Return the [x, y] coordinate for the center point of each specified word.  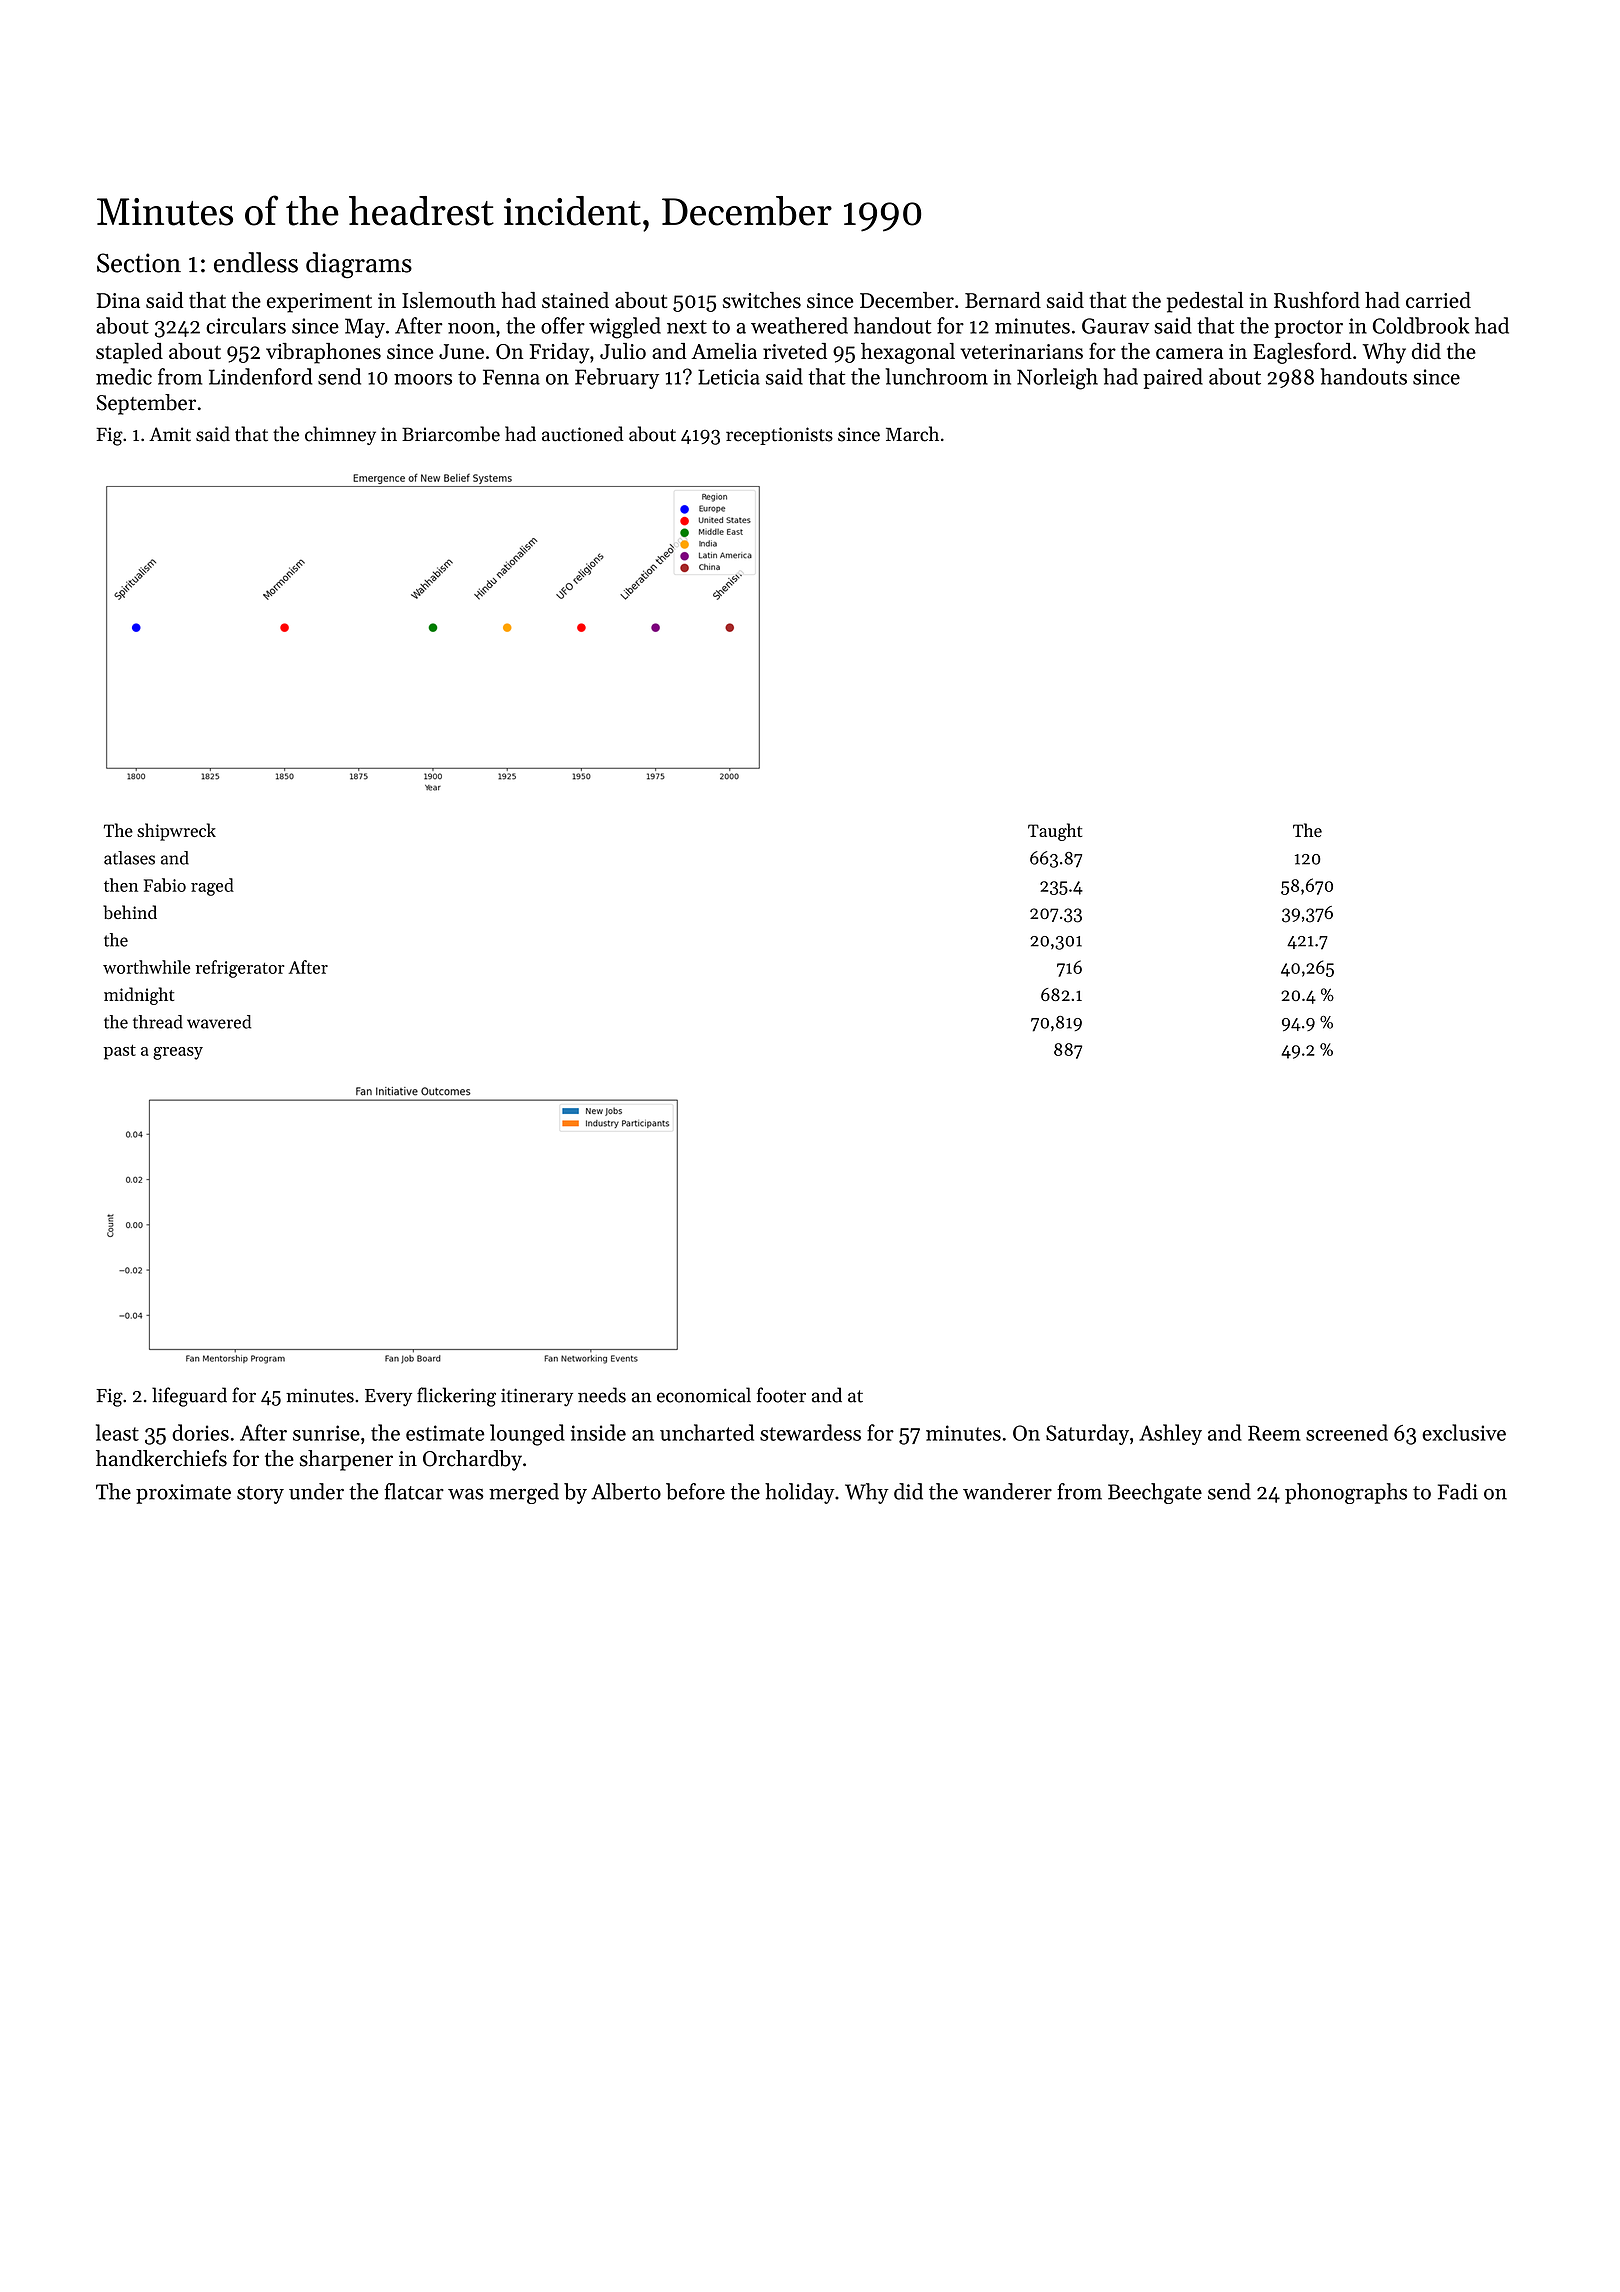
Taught [1055, 832]
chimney [340, 435]
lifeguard [189, 1397]
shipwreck [176, 832]
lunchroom [936, 376]
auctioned [583, 434]
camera [1189, 353]
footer [781, 1395]
